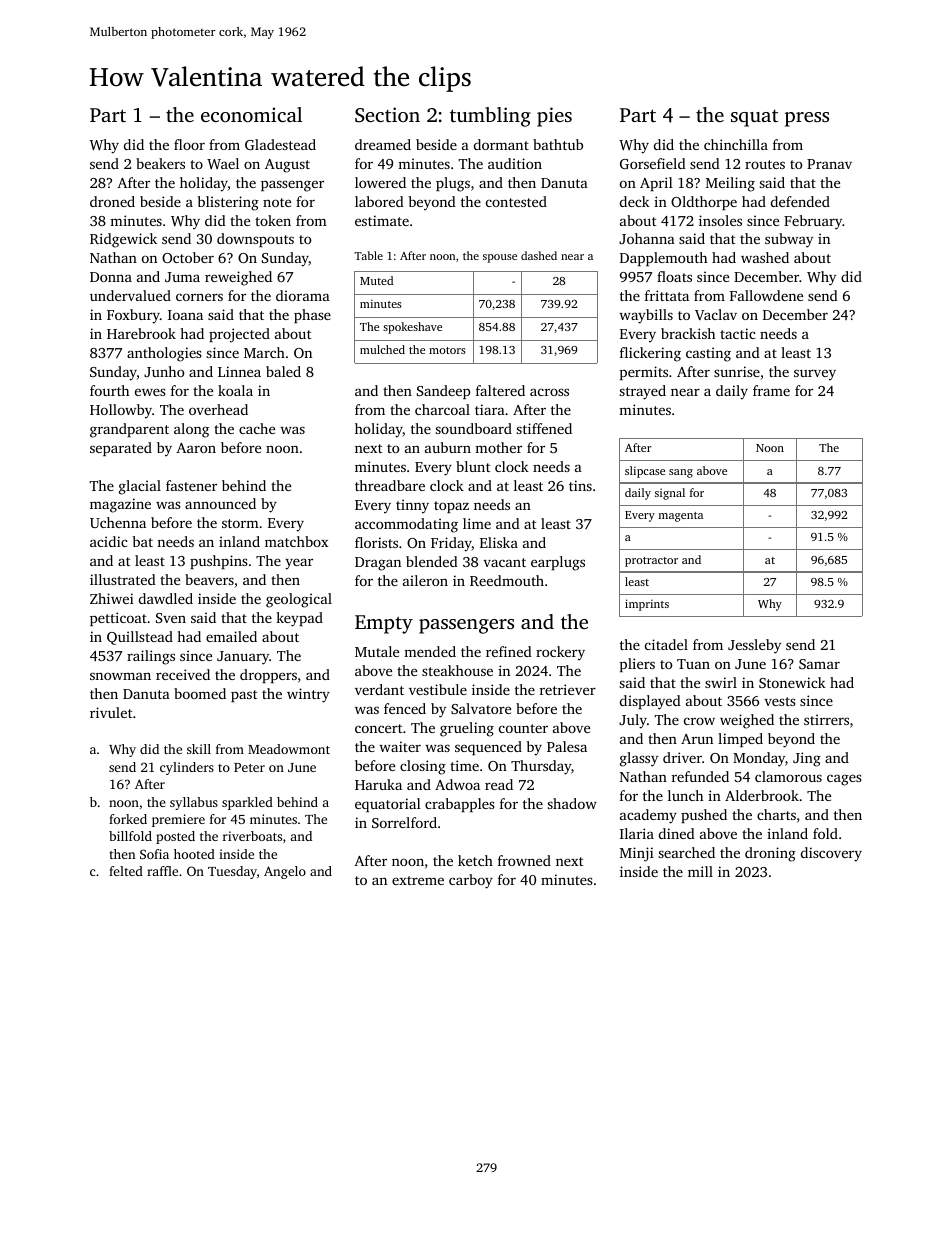 The image size is (952, 1233). Describe the element at coordinates (175, 837) in the image. I see `posted` at that location.
